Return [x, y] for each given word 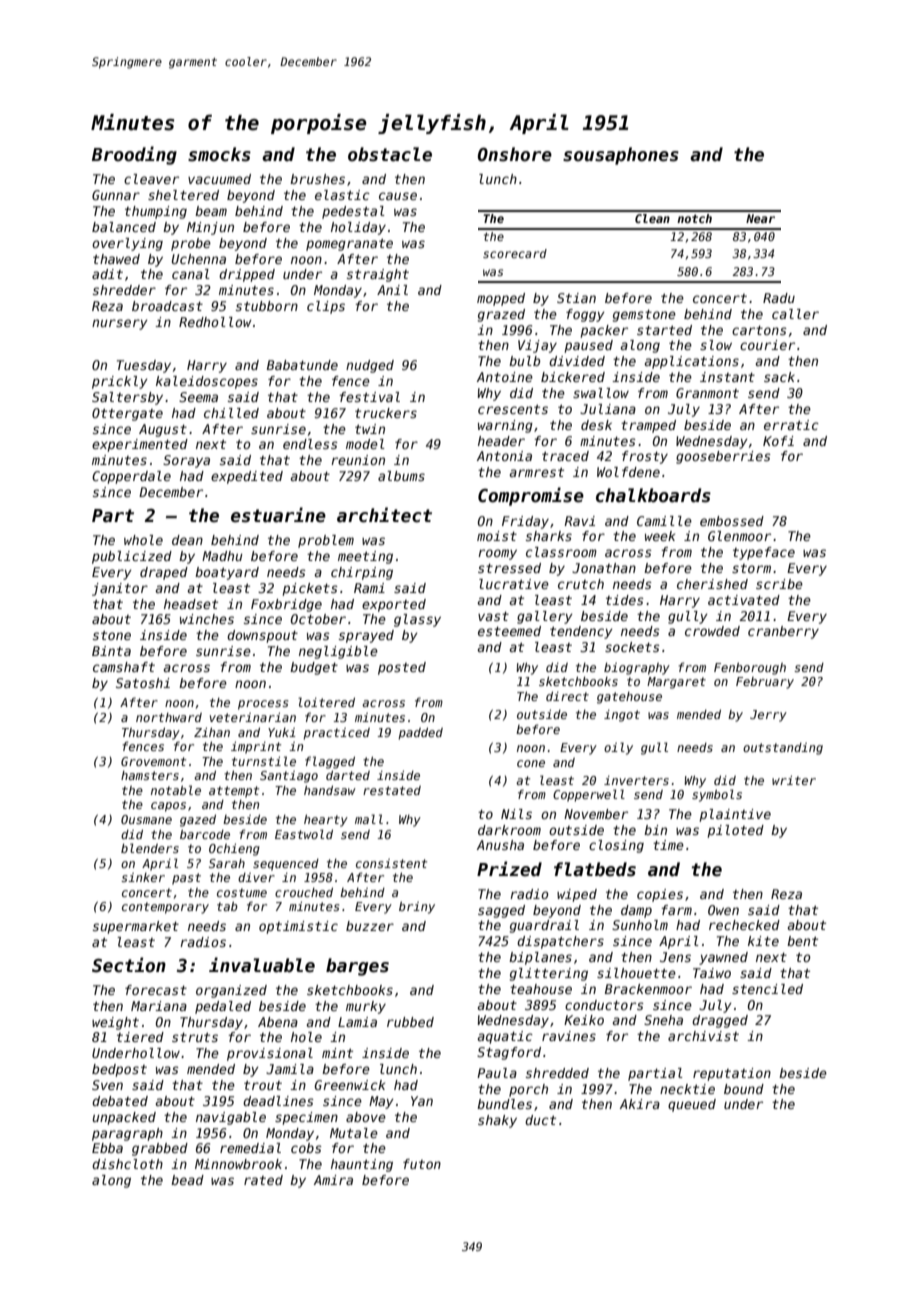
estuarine [278, 515]
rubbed [410, 1022]
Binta [111, 651]
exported [394, 605]
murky [366, 1007]
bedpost [119, 1070]
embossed [732, 521]
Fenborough [750, 668]
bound [744, 1089]
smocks [219, 154]
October [318, 619]
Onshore [515, 154]
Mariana [159, 1006]
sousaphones [621, 156]
